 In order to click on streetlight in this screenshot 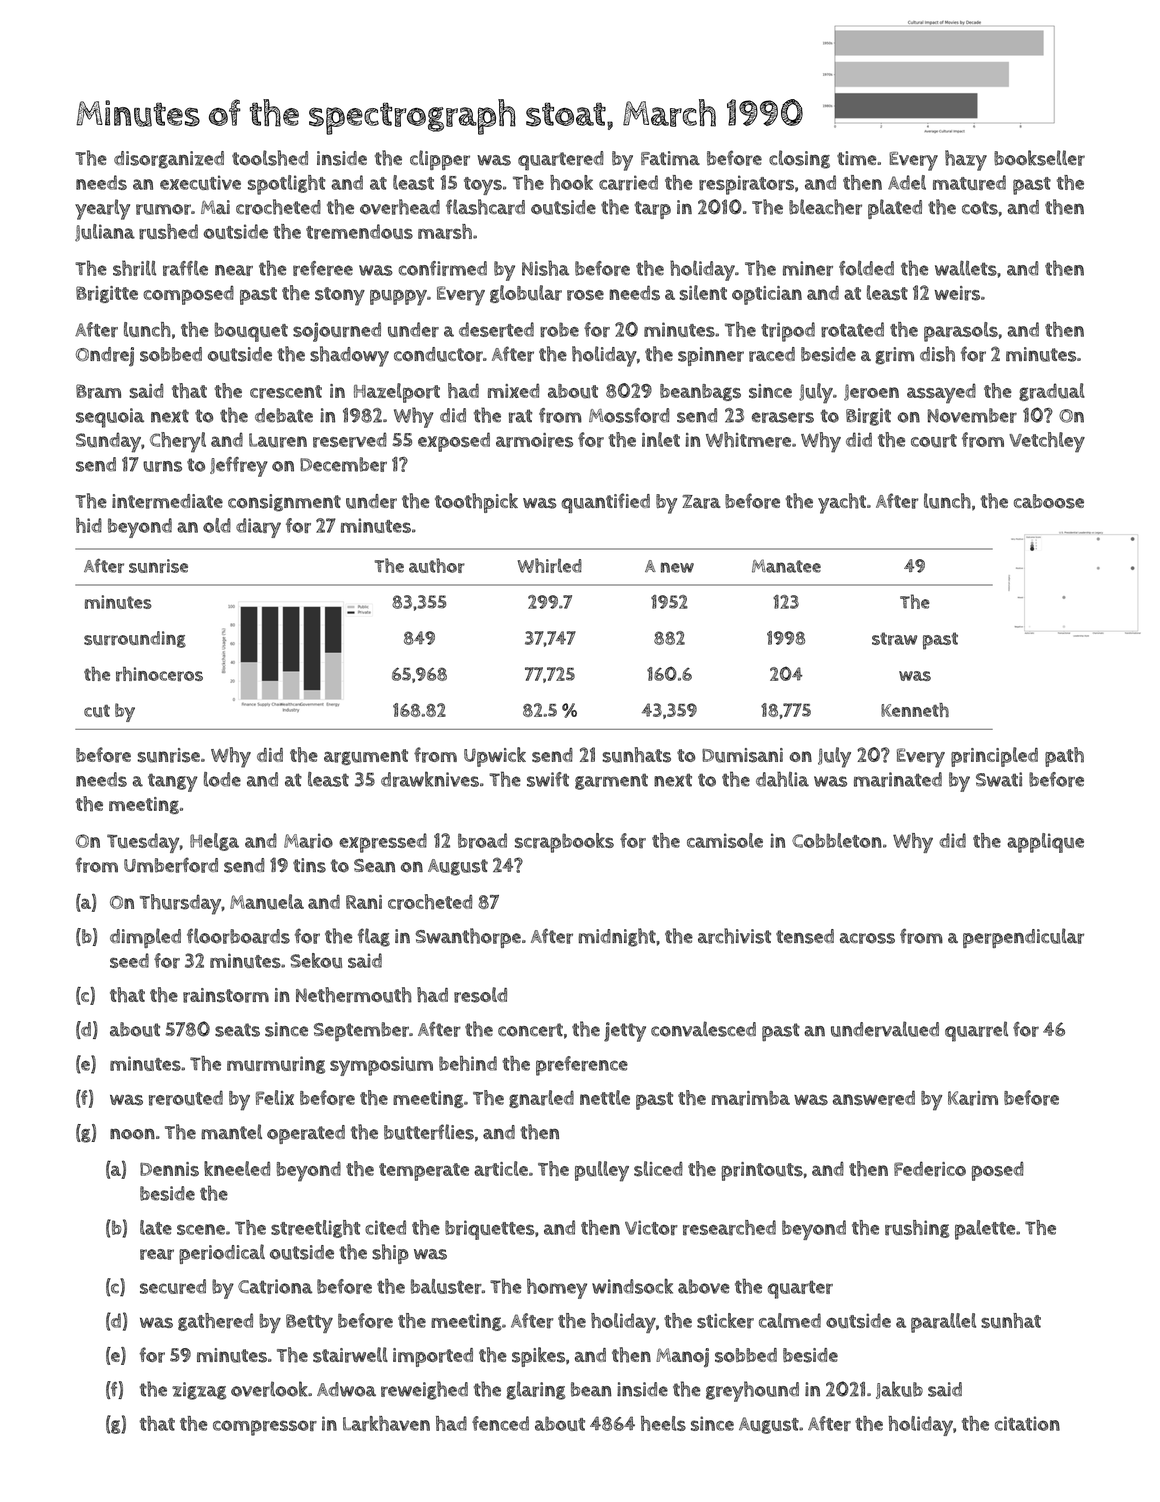, I will do `click(316, 1229)`.
